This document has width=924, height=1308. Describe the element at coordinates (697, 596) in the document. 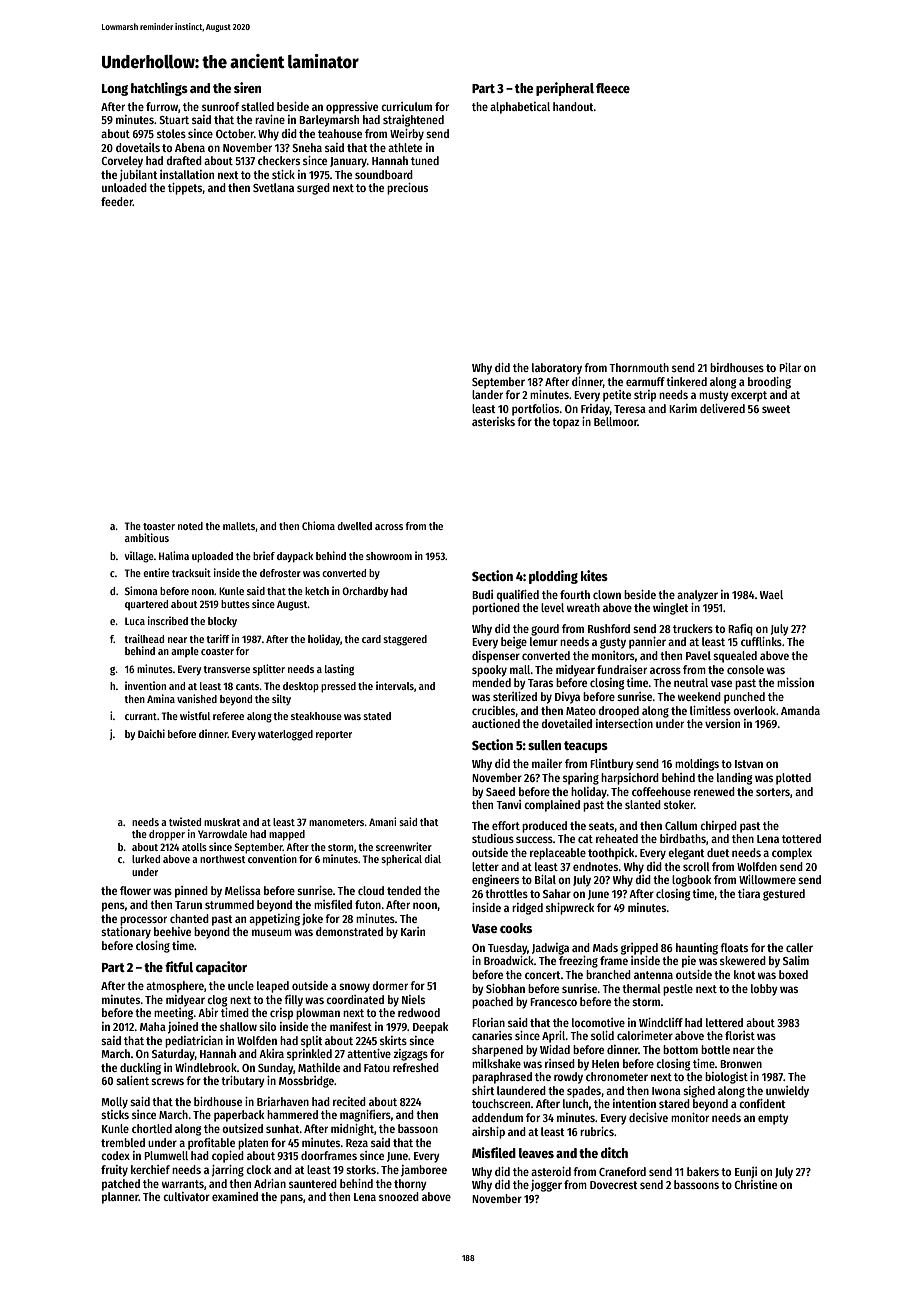

I see `analyzer` at that location.
